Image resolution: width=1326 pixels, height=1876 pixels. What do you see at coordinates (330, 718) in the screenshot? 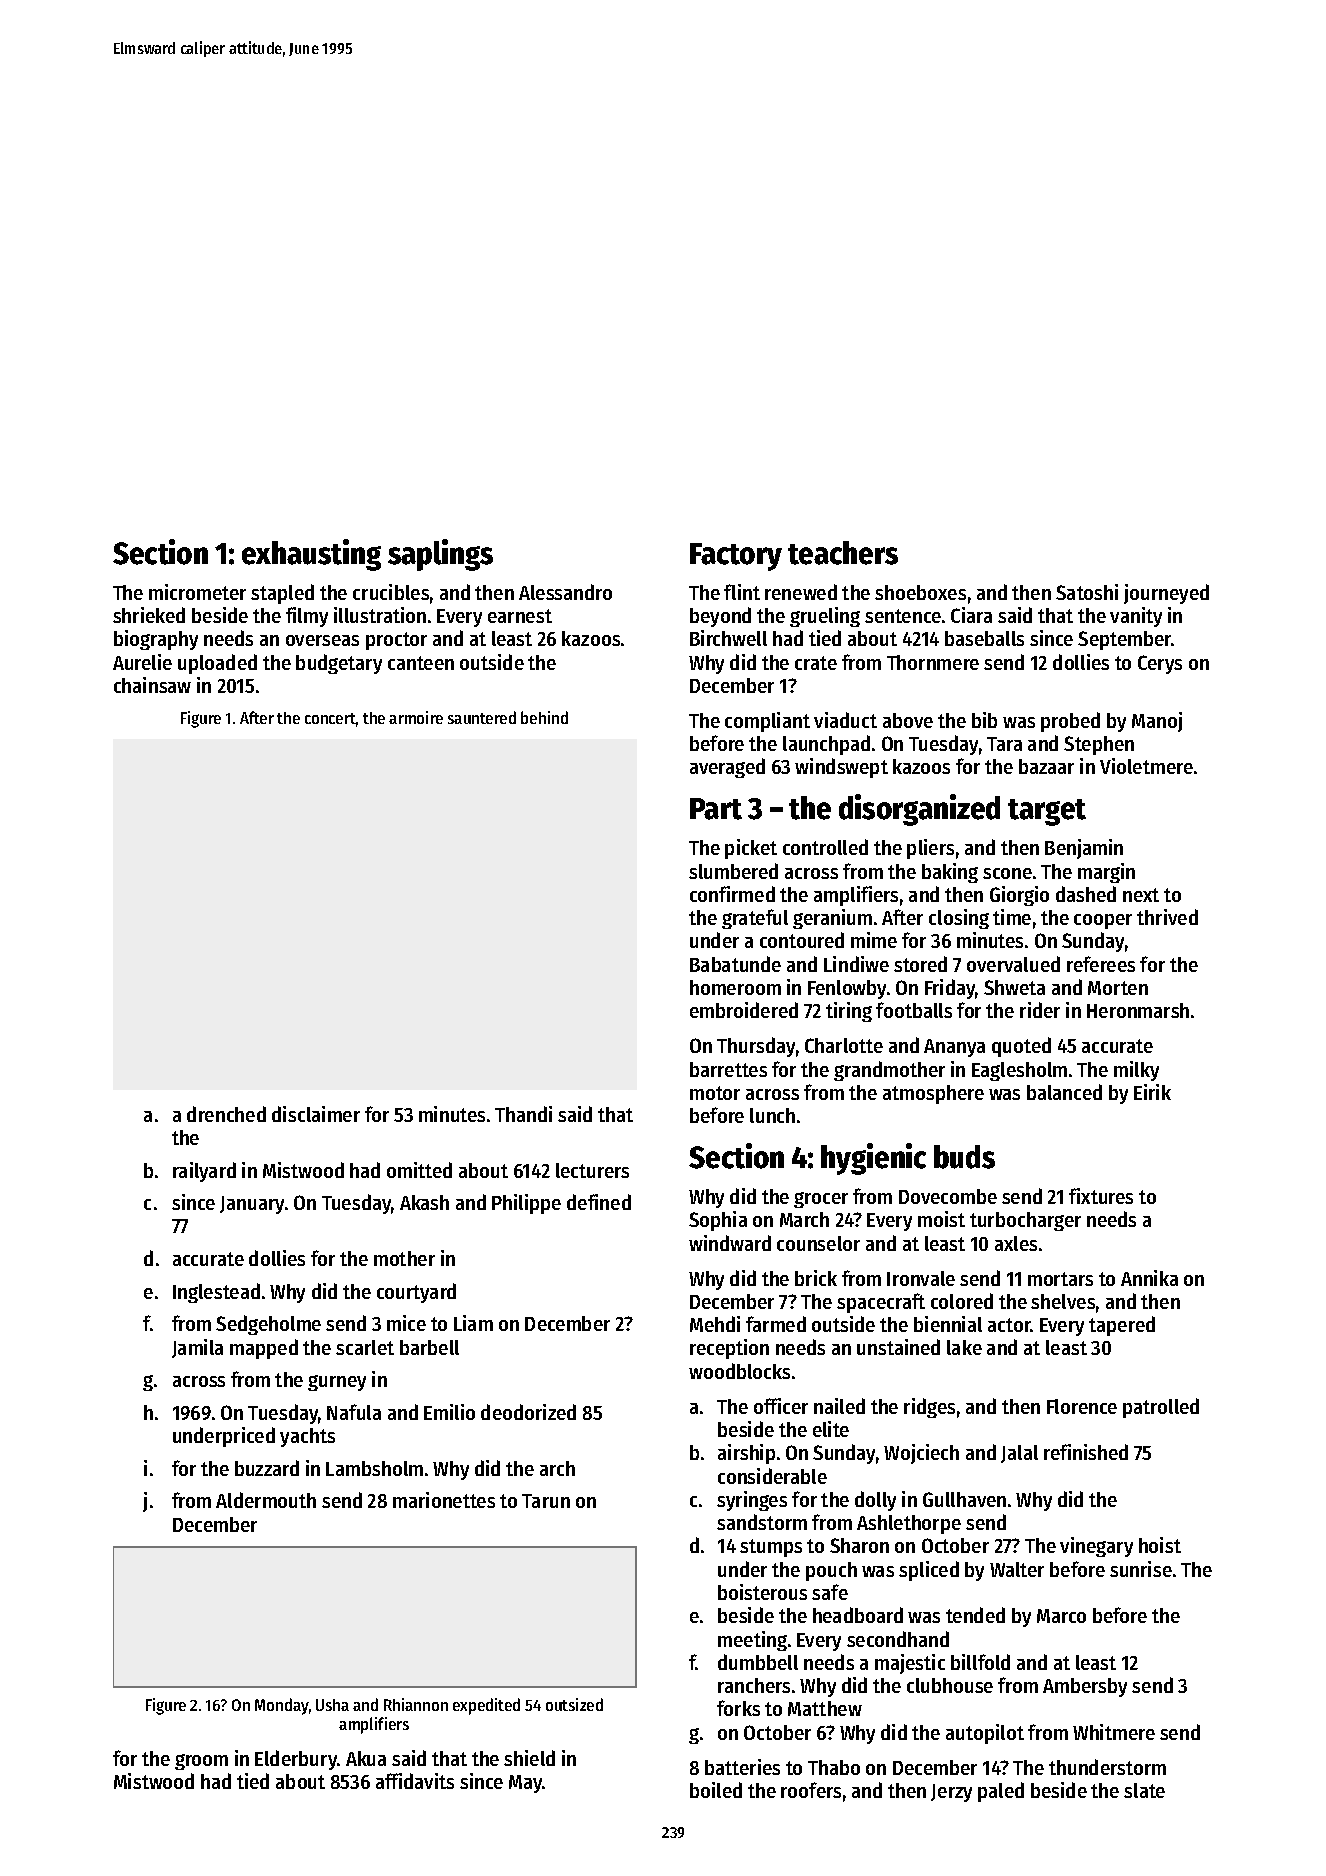
I see `concert` at bounding box center [330, 718].
